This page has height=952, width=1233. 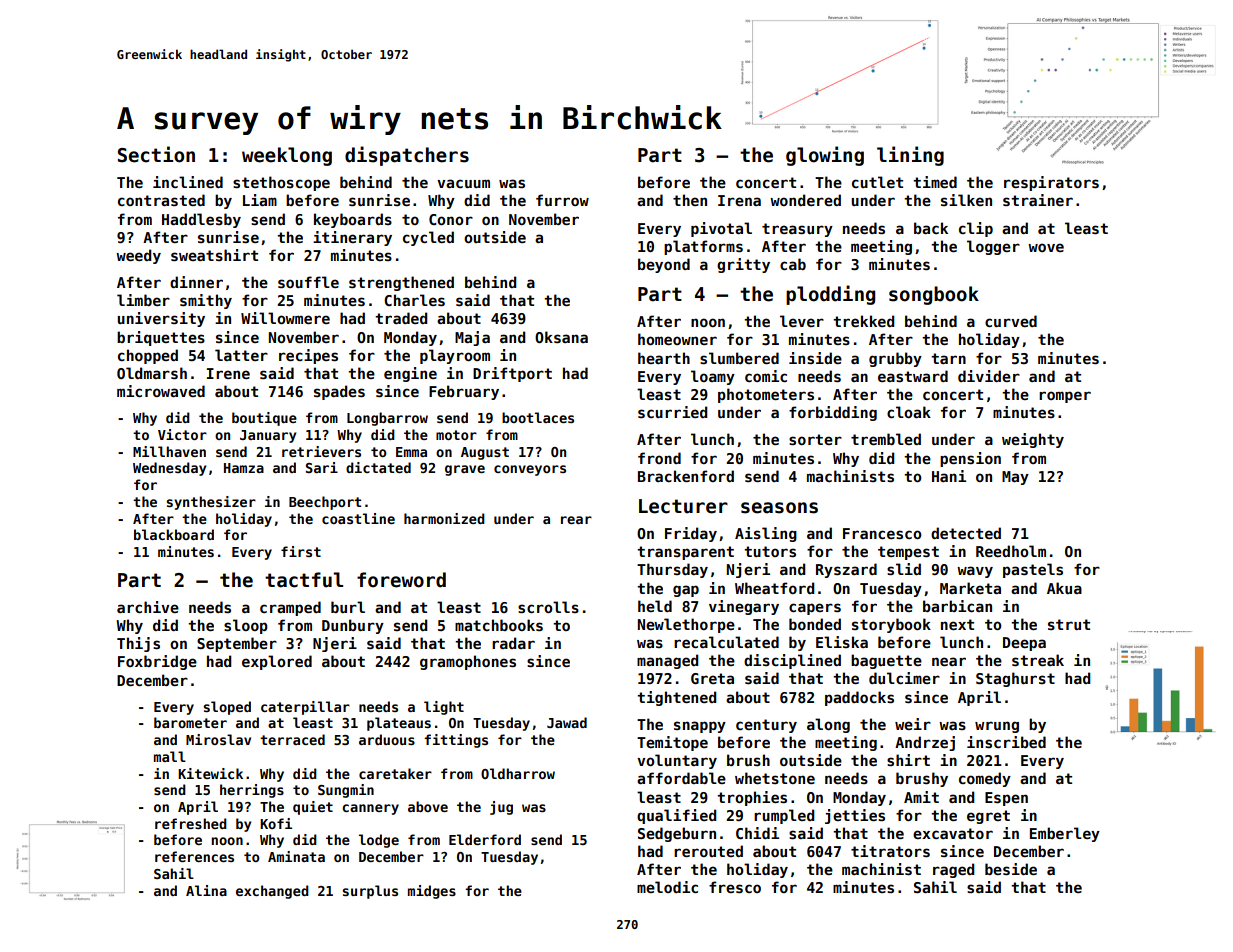 I want to click on dispatchers, so click(x=407, y=156).
